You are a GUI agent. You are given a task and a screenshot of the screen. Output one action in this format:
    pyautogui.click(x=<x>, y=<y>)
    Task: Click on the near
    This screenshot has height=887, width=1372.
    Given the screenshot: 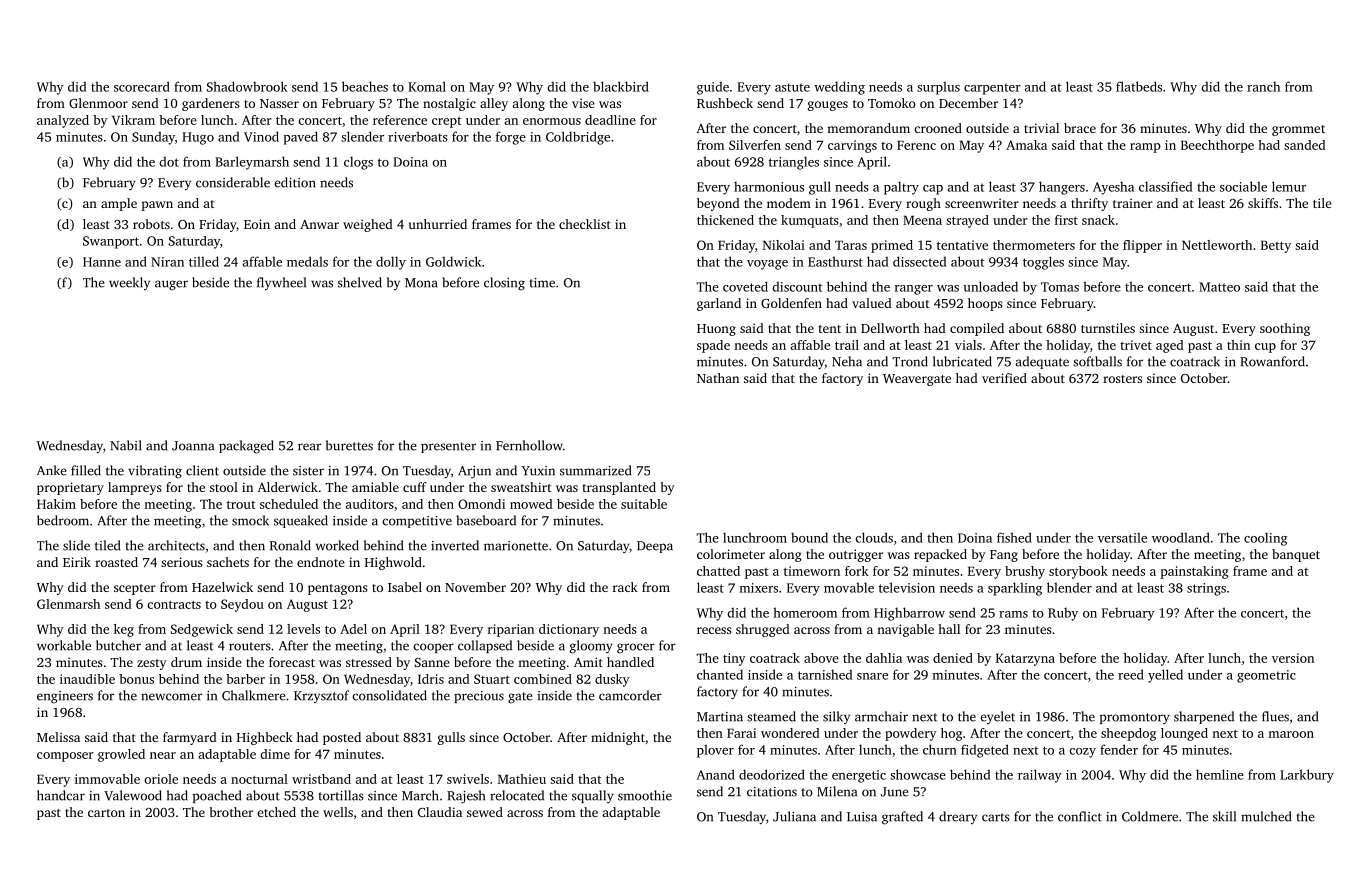 What is the action you would take?
    pyautogui.click(x=163, y=755)
